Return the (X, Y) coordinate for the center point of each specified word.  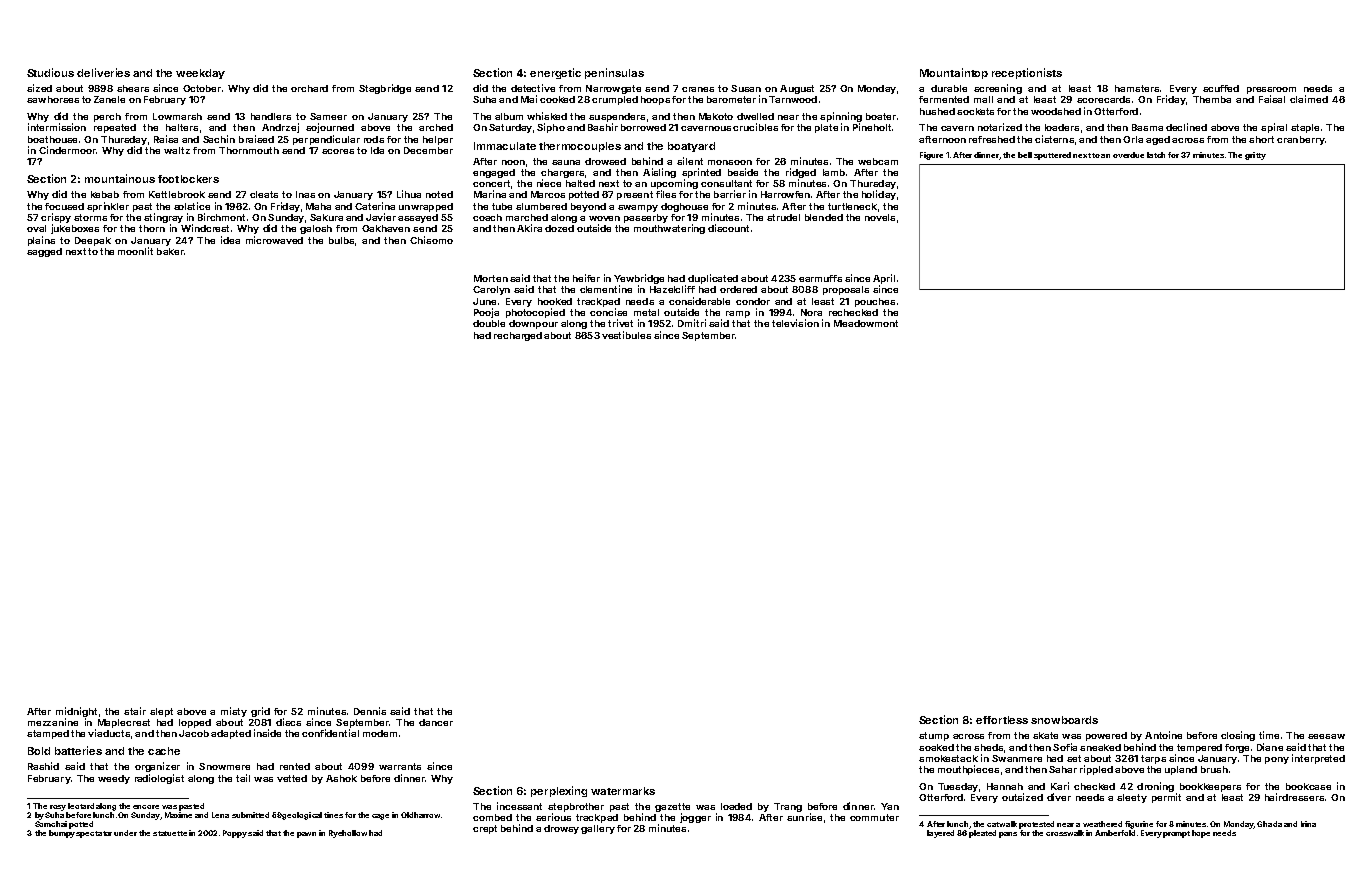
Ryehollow (348, 834)
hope (1201, 834)
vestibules (626, 335)
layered (940, 834)
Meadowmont (866, 323)
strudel (783, 217)
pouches (875, 302)
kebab (105, 194)
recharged (518, 336)
